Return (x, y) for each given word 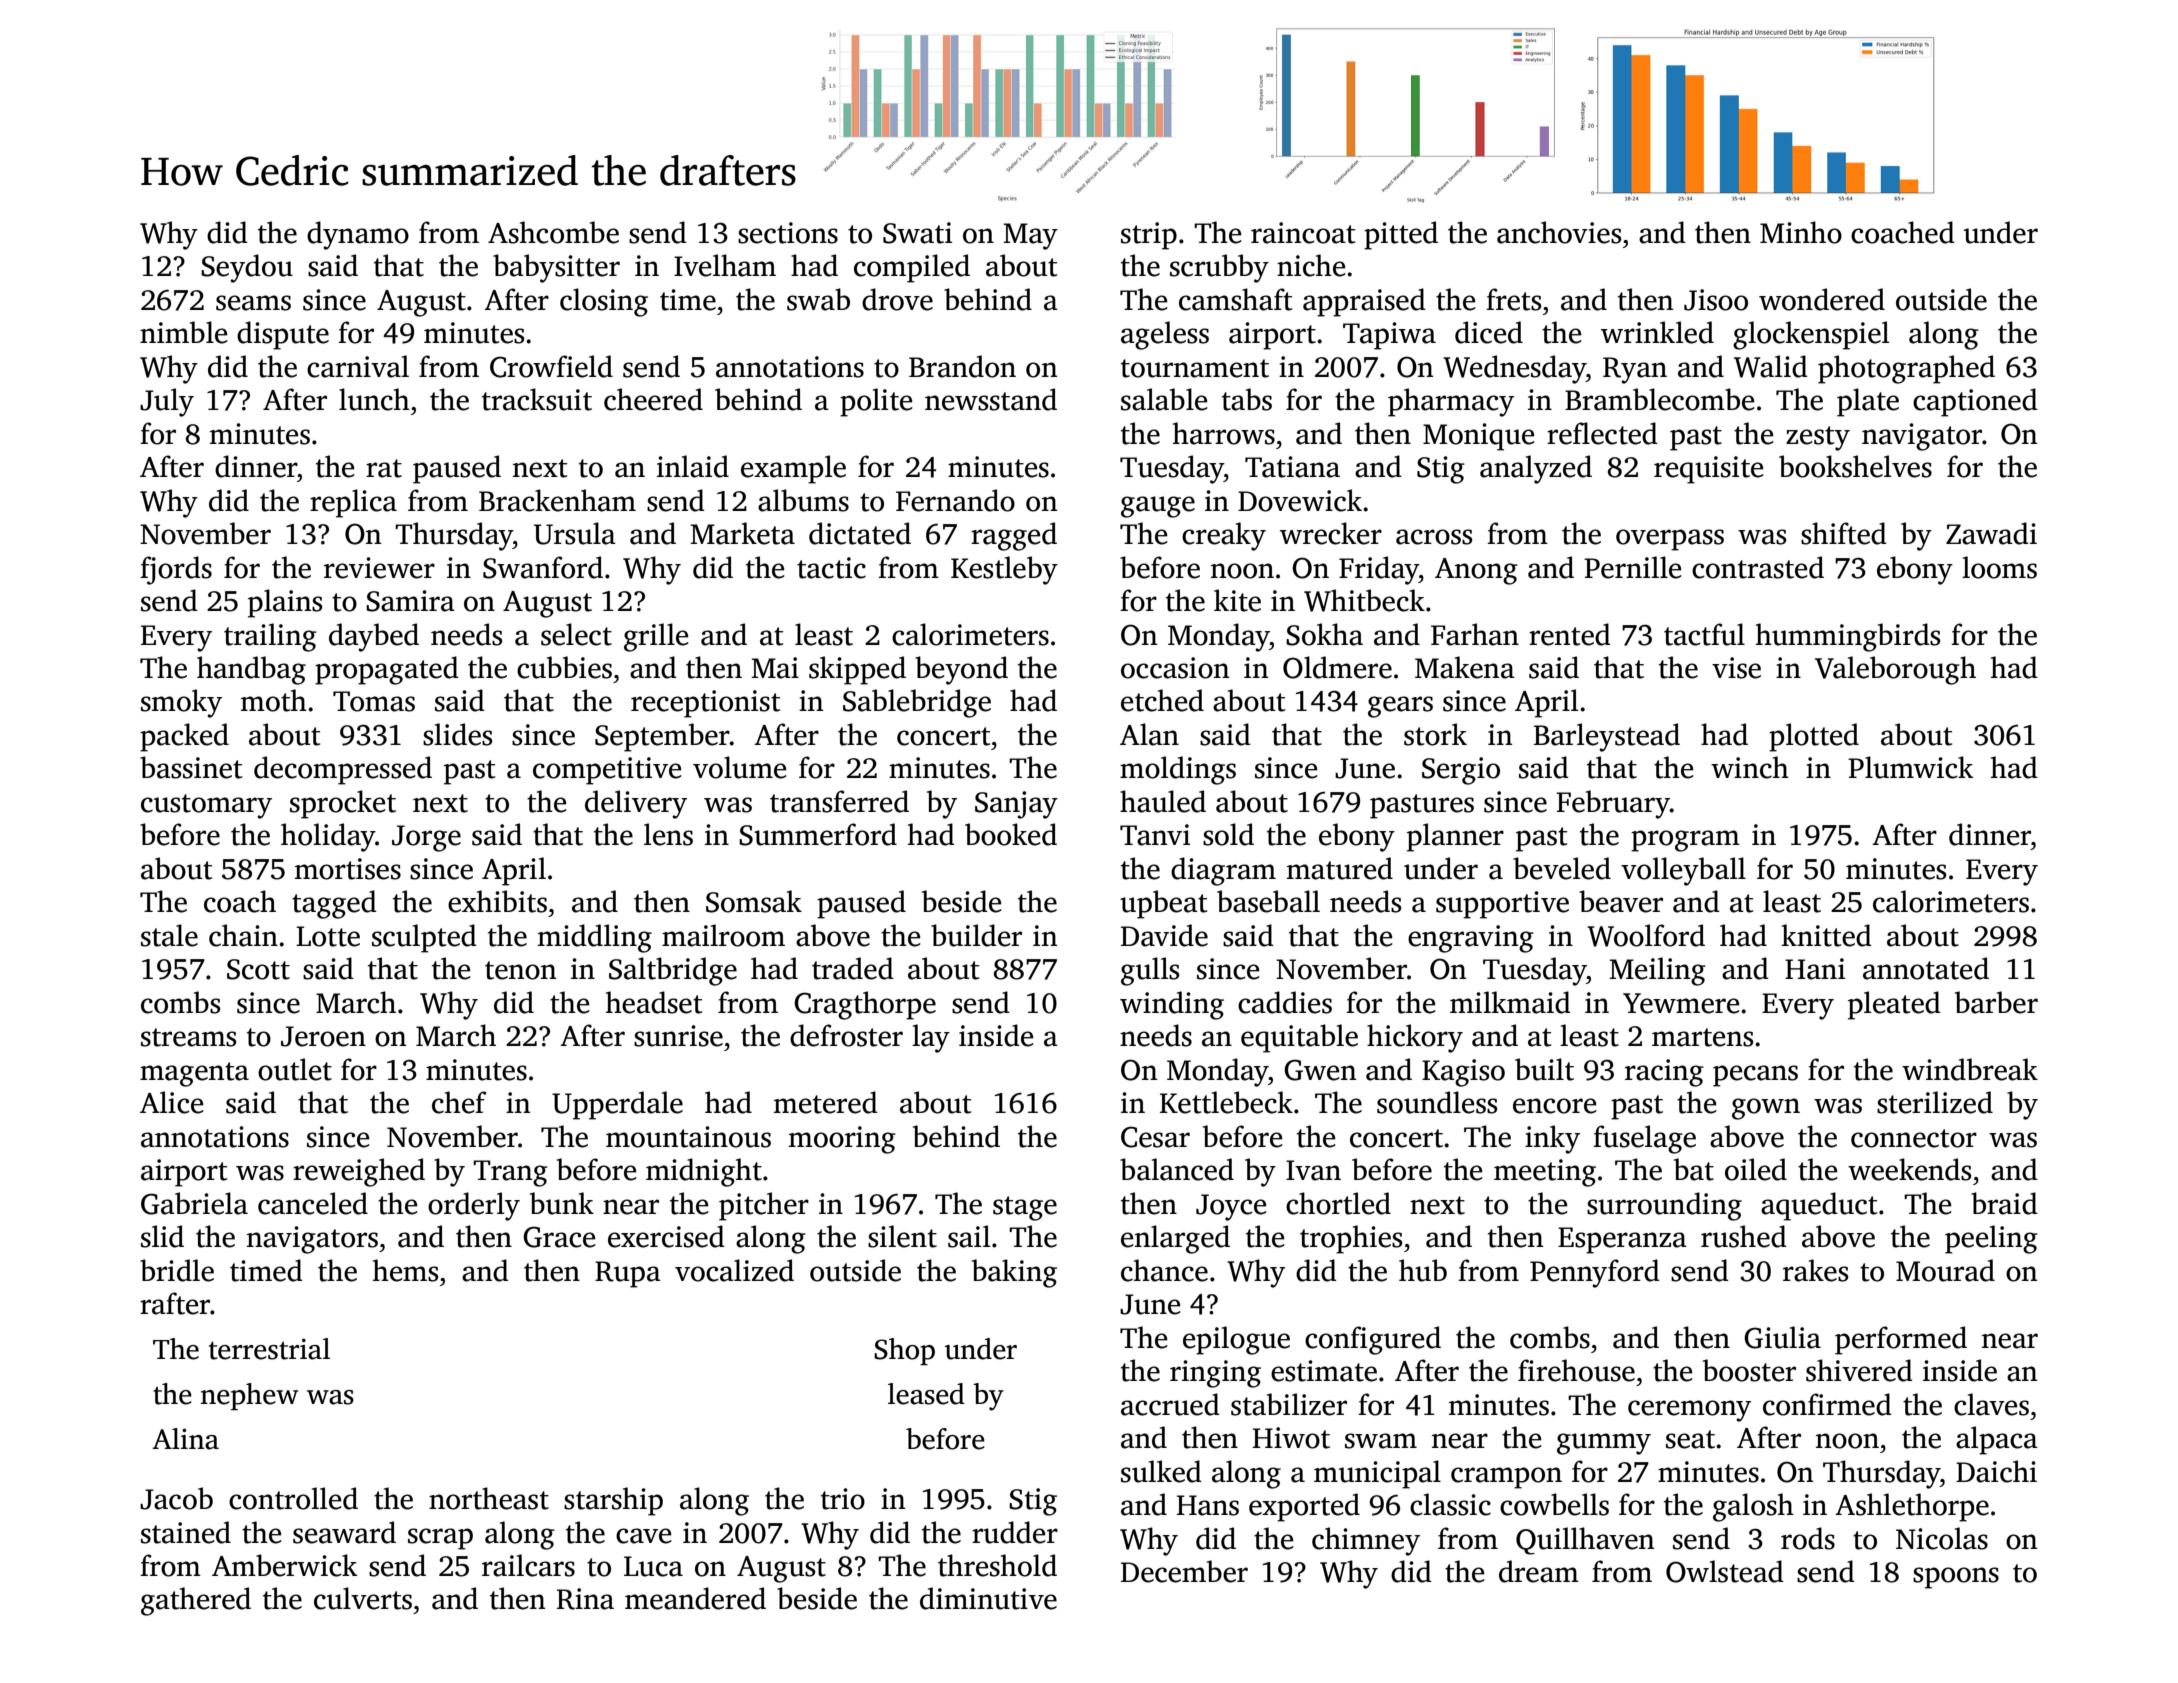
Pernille (1633, 567)
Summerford (818, 834)
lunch (374, 399)
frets (1513, 299)
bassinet (191, 767)
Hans (1208, 1505)
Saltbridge (673, 971)
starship (613, 1501)
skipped (857, 670)
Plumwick (1910, 767)
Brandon (962, 366)
